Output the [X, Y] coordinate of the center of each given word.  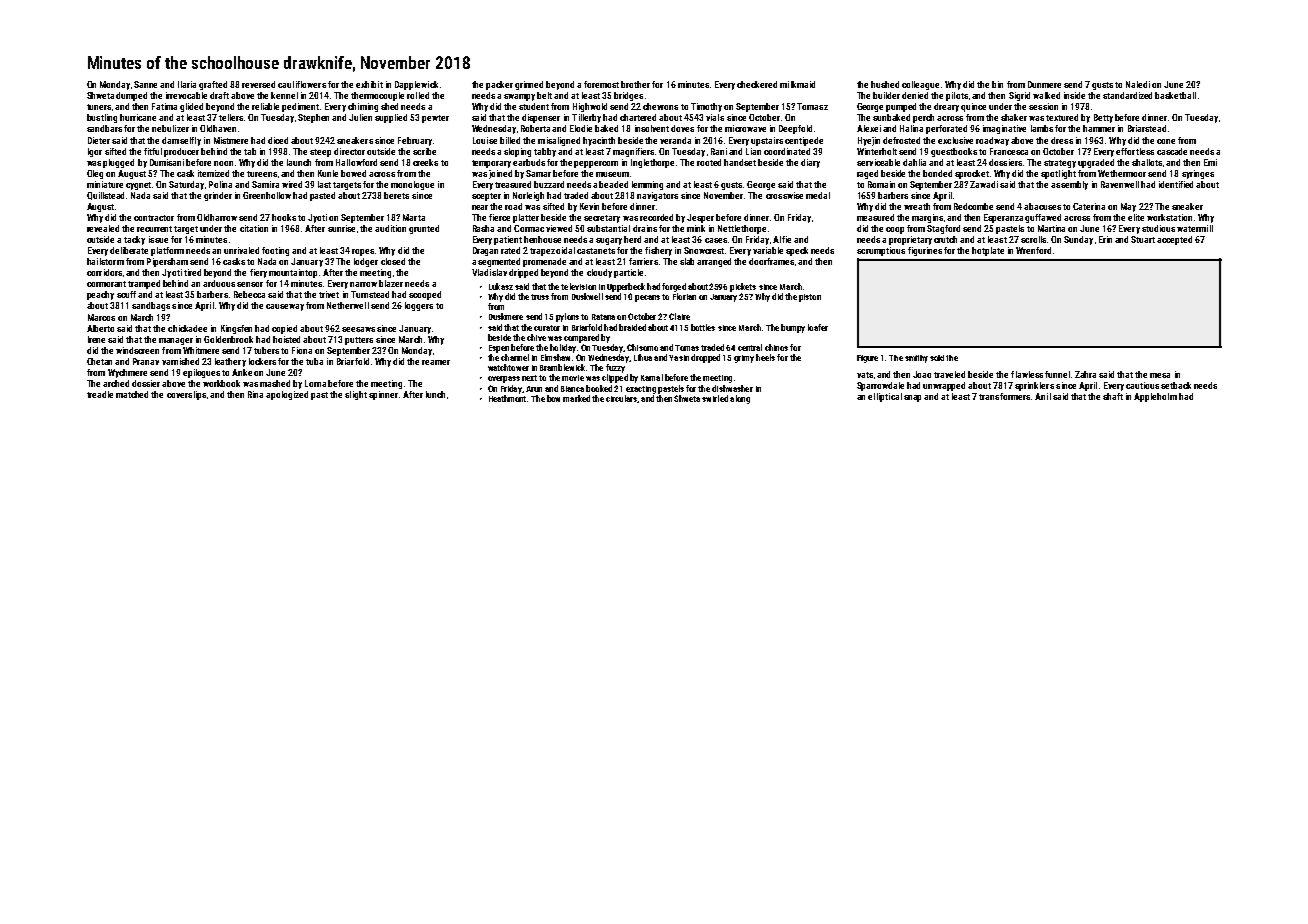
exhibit [369, 84]
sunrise [341, 228]
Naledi [1138, 84]
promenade [544, 262]
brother [635, 84]
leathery [230, 362]
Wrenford [1033, 250]
